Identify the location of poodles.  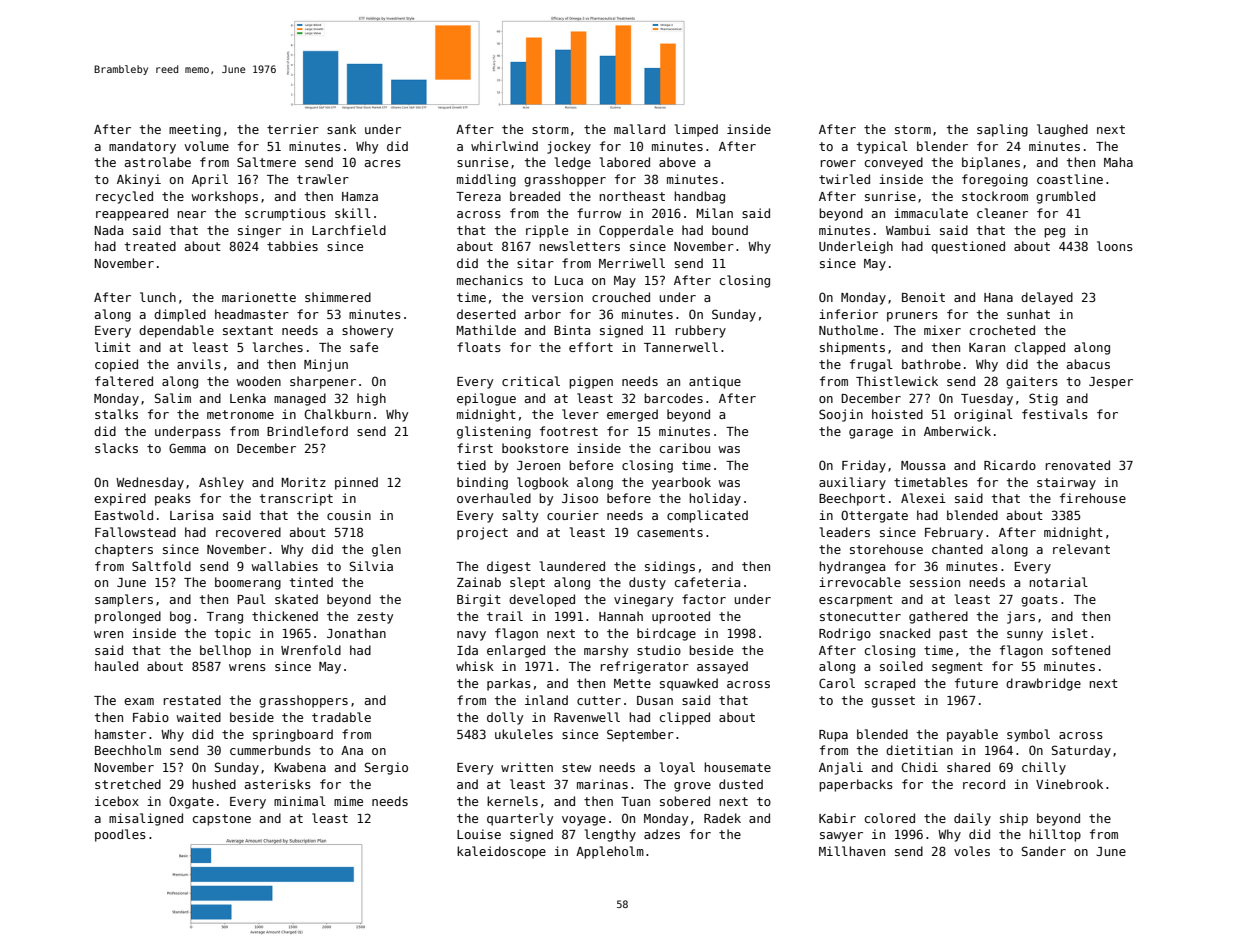
(120, 835).
